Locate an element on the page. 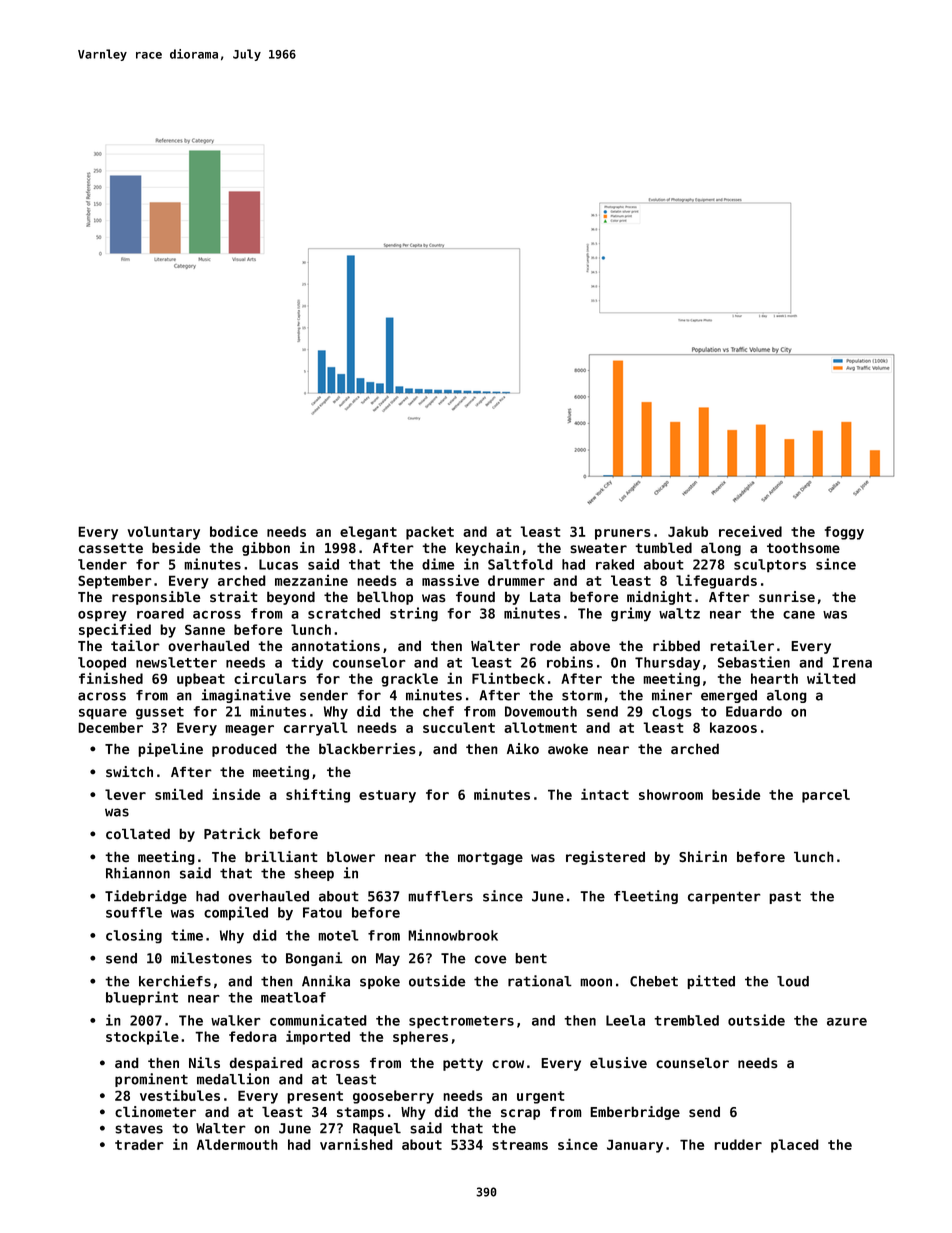 The width and height of the document is (952, 1233). parcel is located at coordinates (826, 796).
